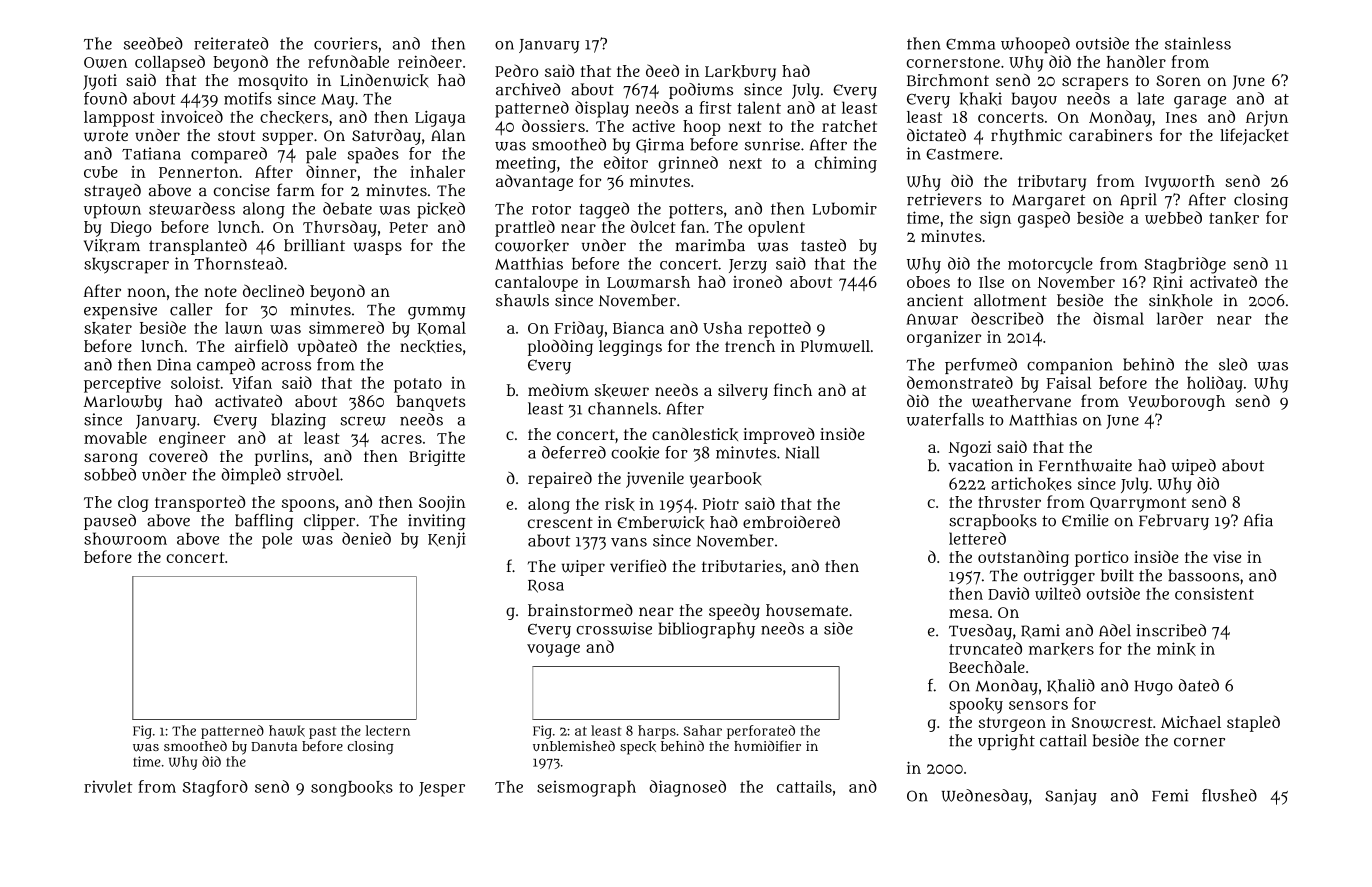  I want to click on collapsed, so click(170, 63).
